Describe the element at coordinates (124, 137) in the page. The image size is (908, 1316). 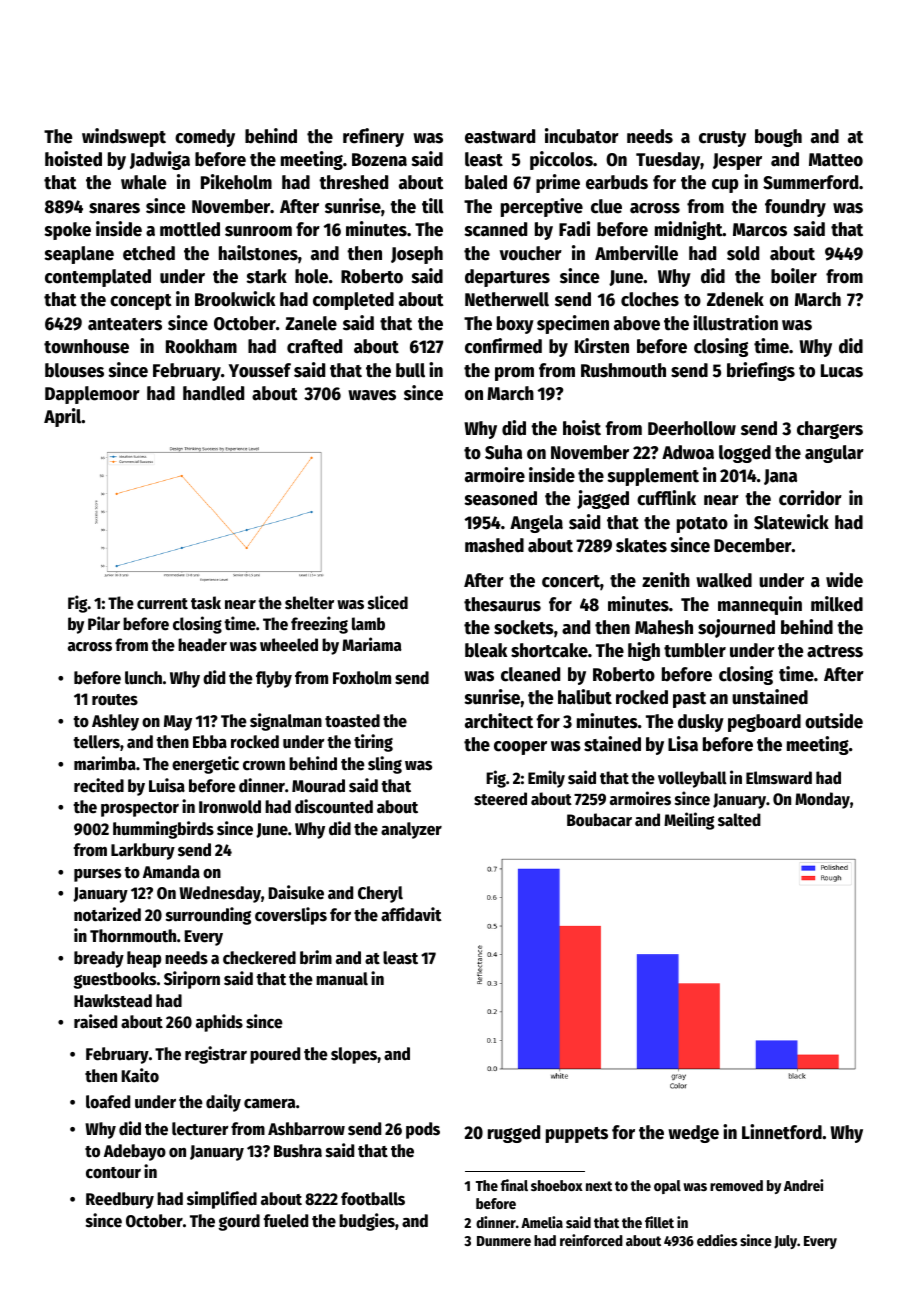
I see `windswept` at that location.
